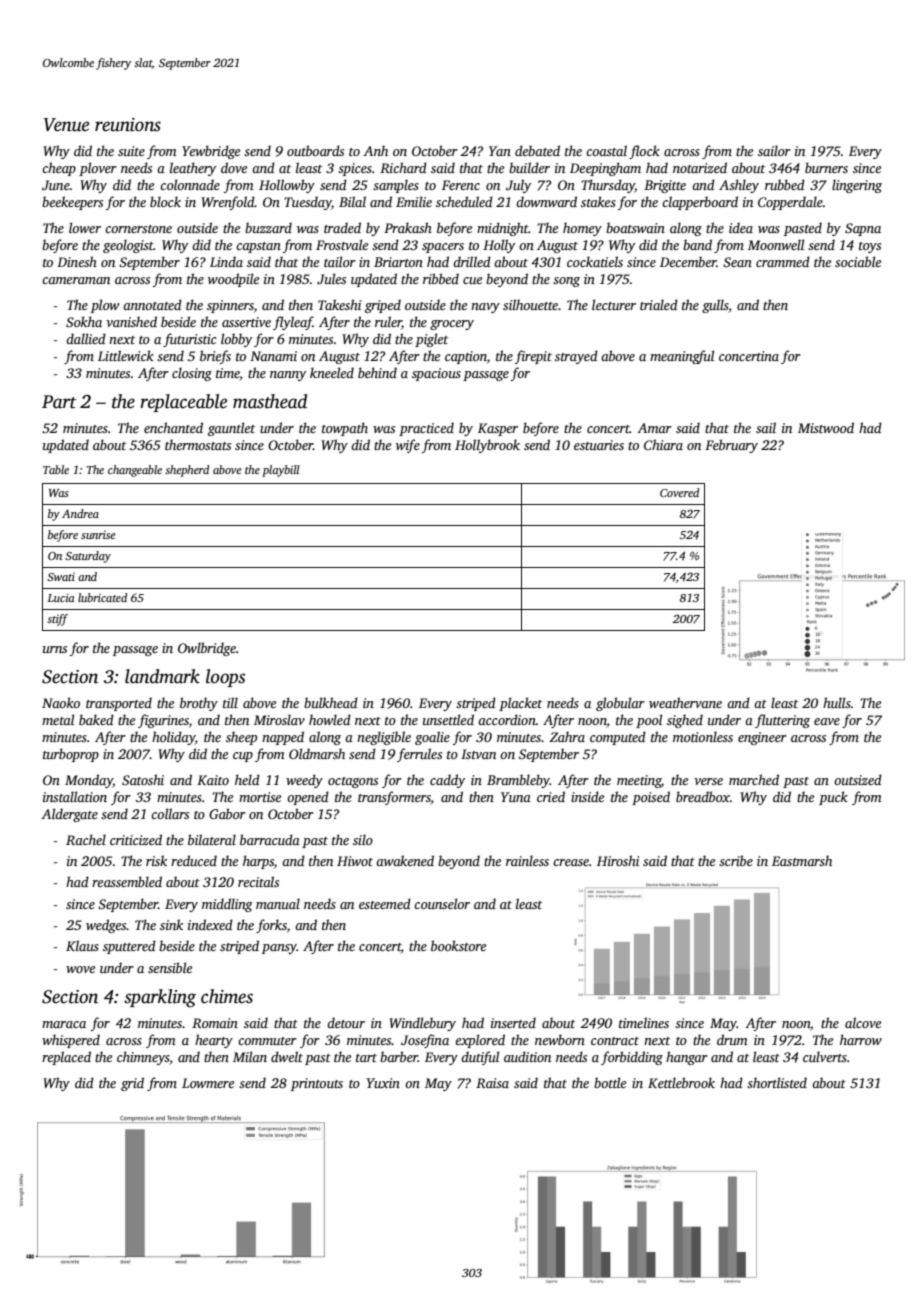 This screenshot has height=1308, width=924. Describe the element at coordinates (80, 969) in the screenshot. I see `wove` at that location.
